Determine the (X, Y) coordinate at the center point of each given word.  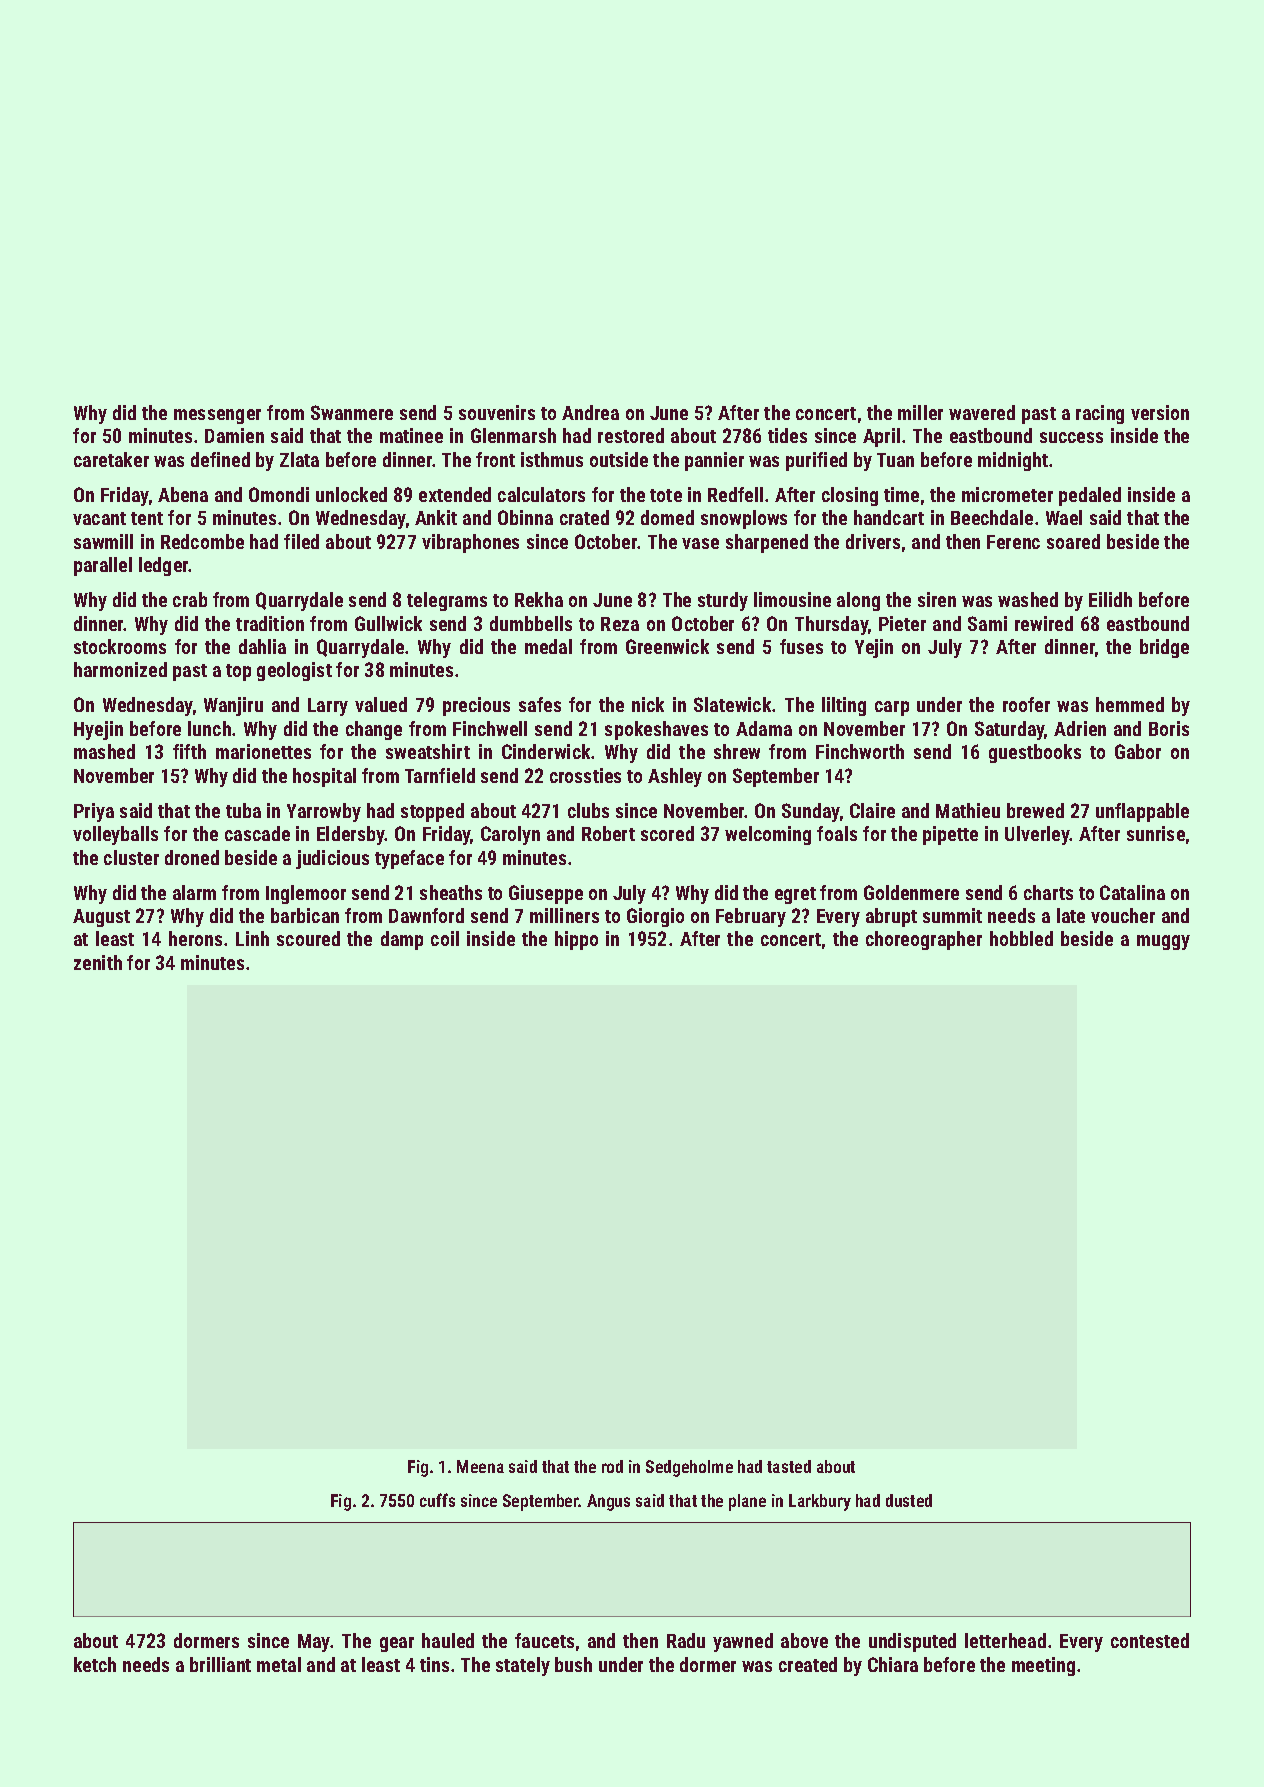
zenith (98, 962)
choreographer (924, 940)
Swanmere (352, 412)
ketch (95, 1664)
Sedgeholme (689, 1468)
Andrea (590, 412)
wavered (982, 412)
